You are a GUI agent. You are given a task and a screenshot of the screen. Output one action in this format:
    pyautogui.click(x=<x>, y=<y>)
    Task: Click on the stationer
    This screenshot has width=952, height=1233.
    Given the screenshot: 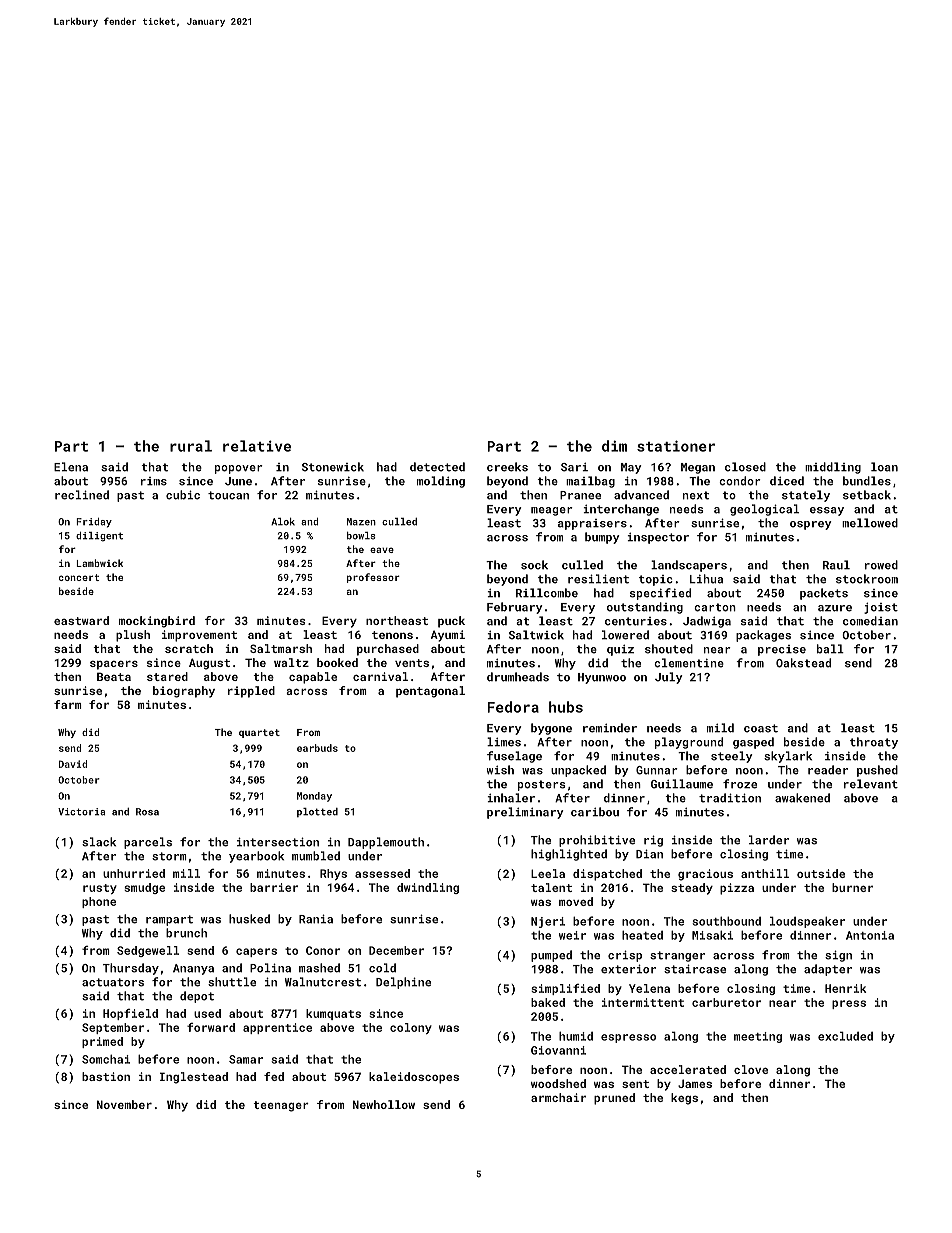 What is the action you would take?
    pyautogui.click(x=676, y=446)
